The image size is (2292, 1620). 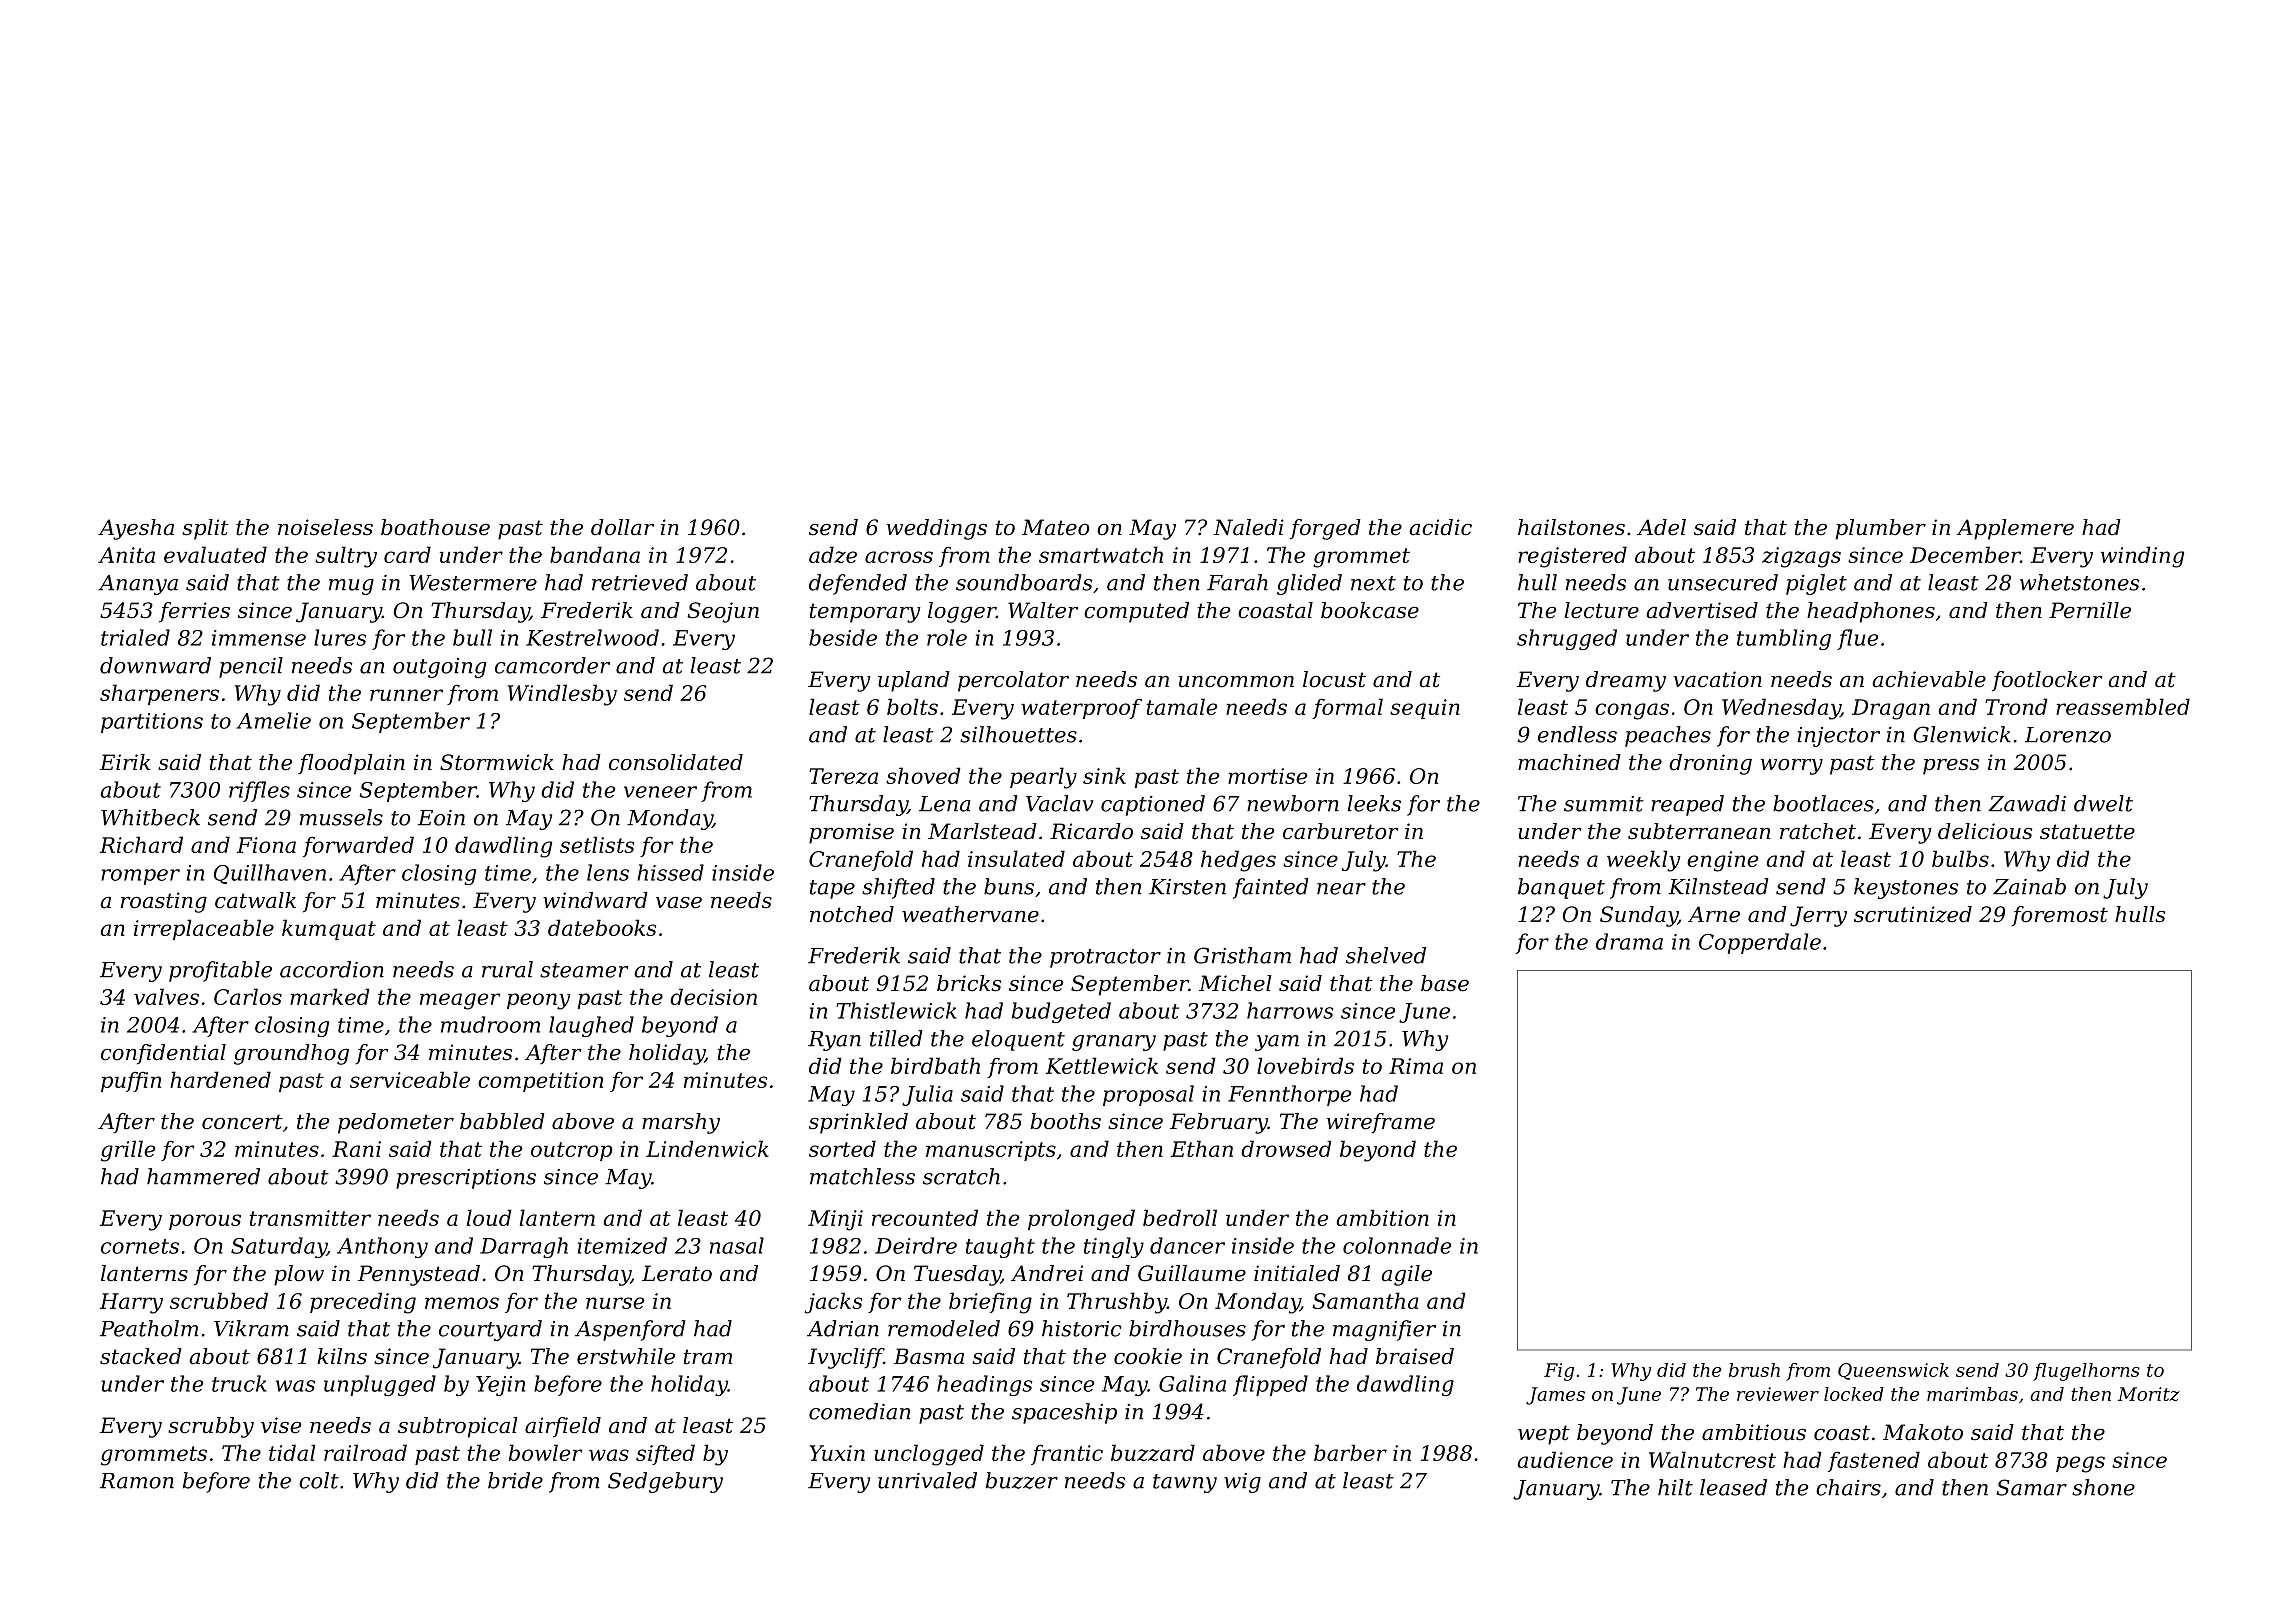 What do you see at coordinates (622, 527) in the screenshot?
I see `dollar` at bounding box center [622, 527].
